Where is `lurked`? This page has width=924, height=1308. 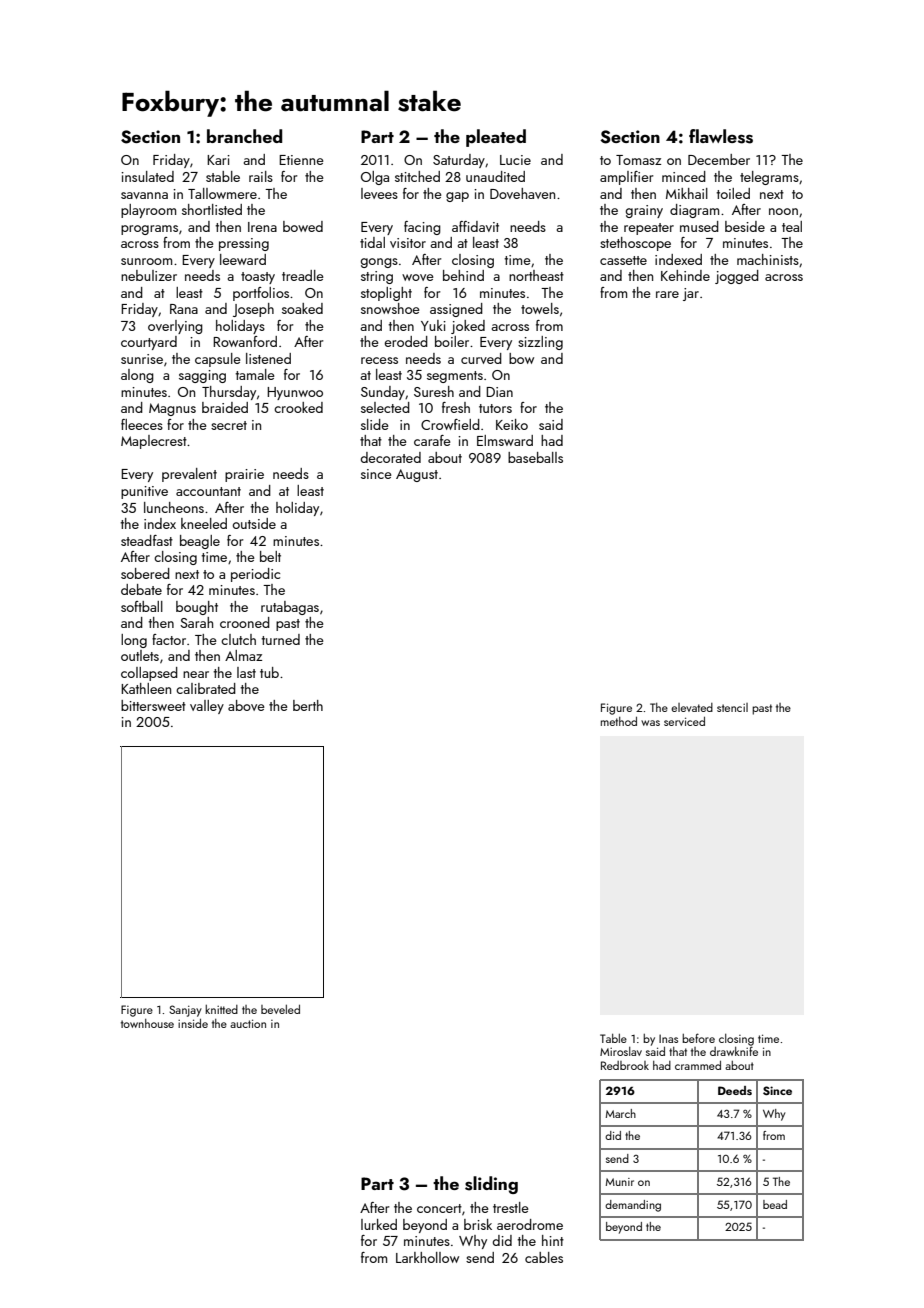
lurked is located at coordinates (379, 1224).
